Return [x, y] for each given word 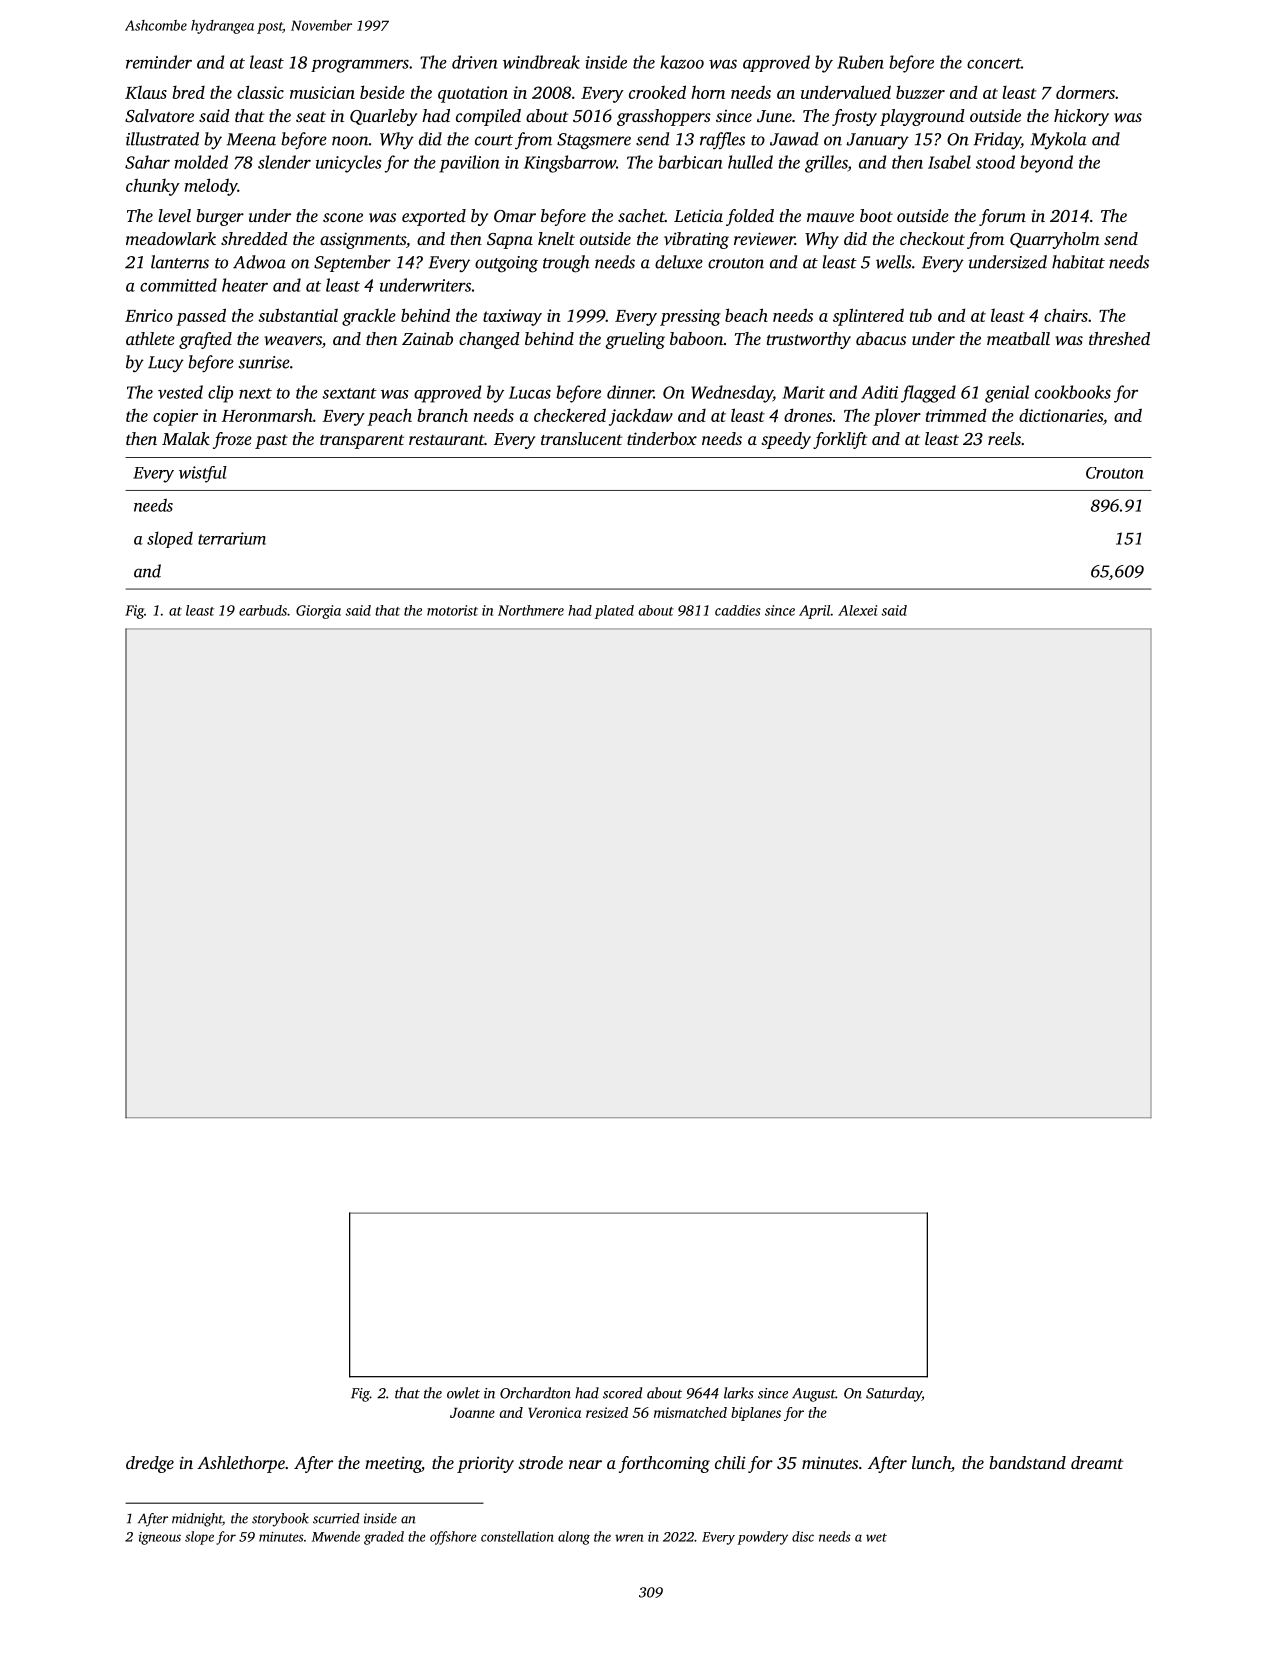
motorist [452, 610]
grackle [369, 317]
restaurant [446, 440]
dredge [150, 1464]
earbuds [263, 610]
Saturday [894, 1394]
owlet [463, 1393]
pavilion [469, 164]
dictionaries [1061, 415]
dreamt [1097, 1462]
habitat [1078, 262]
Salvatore [159, 115]
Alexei [857, 610]
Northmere [531, 610]
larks [739, 1393]
